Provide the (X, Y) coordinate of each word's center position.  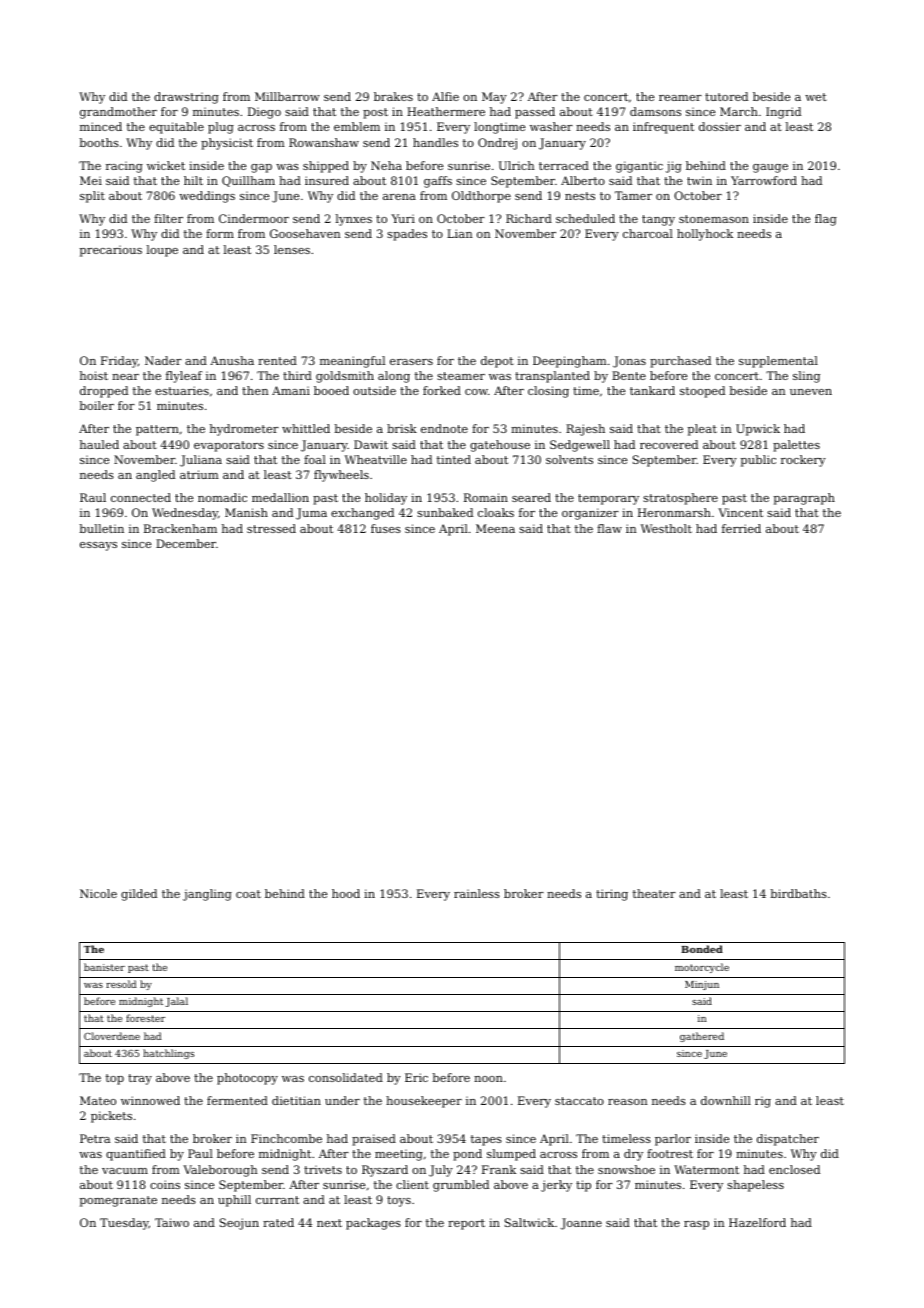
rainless (477, 893)
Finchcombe (286, 1138)
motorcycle (702, 968)
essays (98, 546)
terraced (564, 165)
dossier (720, 126)
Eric (416, 1077)
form (220, 233)
